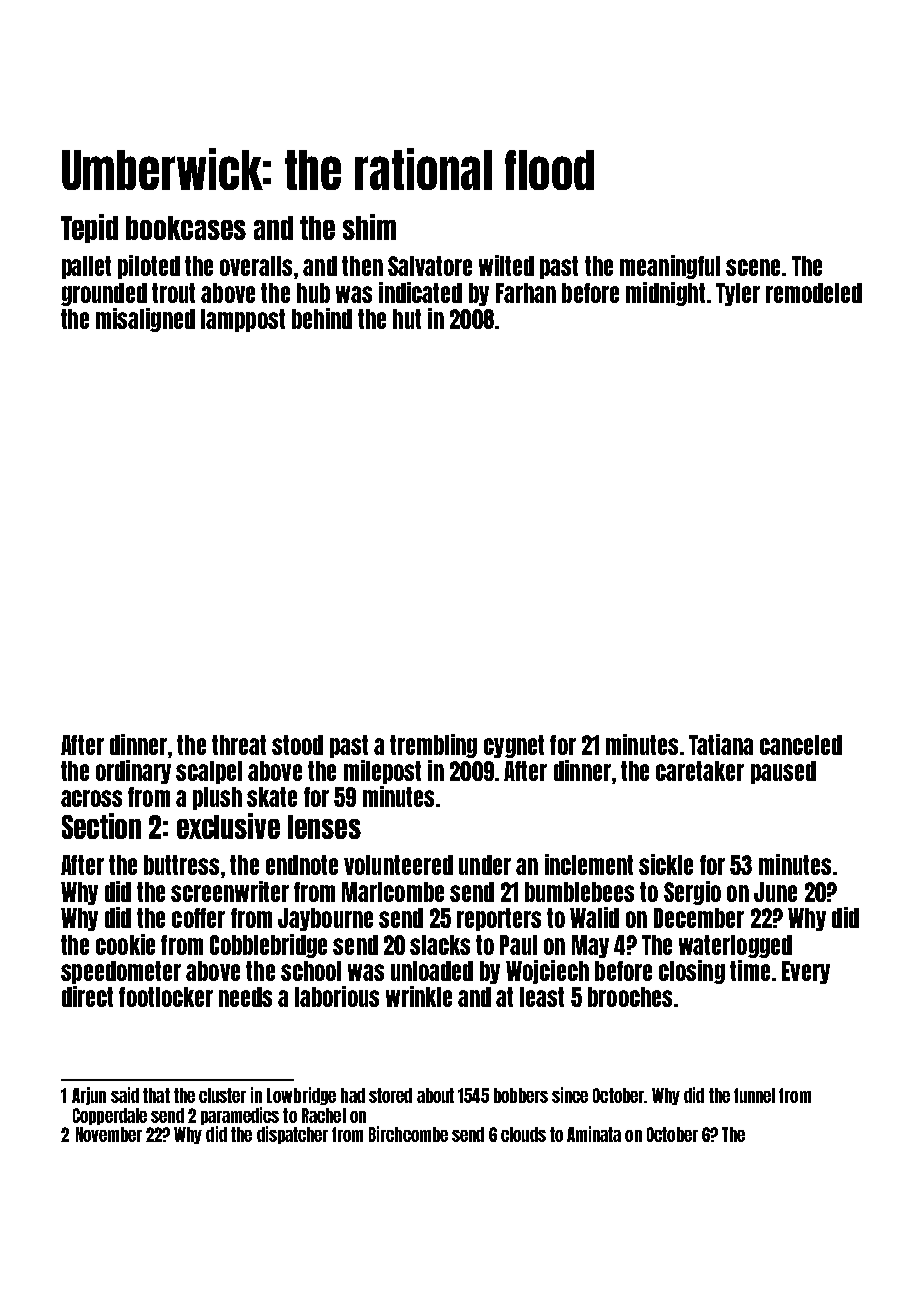 Image resolution: width=924 pixels, height=1311 pixels. I want to click on Tatiana, so click(721, 744).
